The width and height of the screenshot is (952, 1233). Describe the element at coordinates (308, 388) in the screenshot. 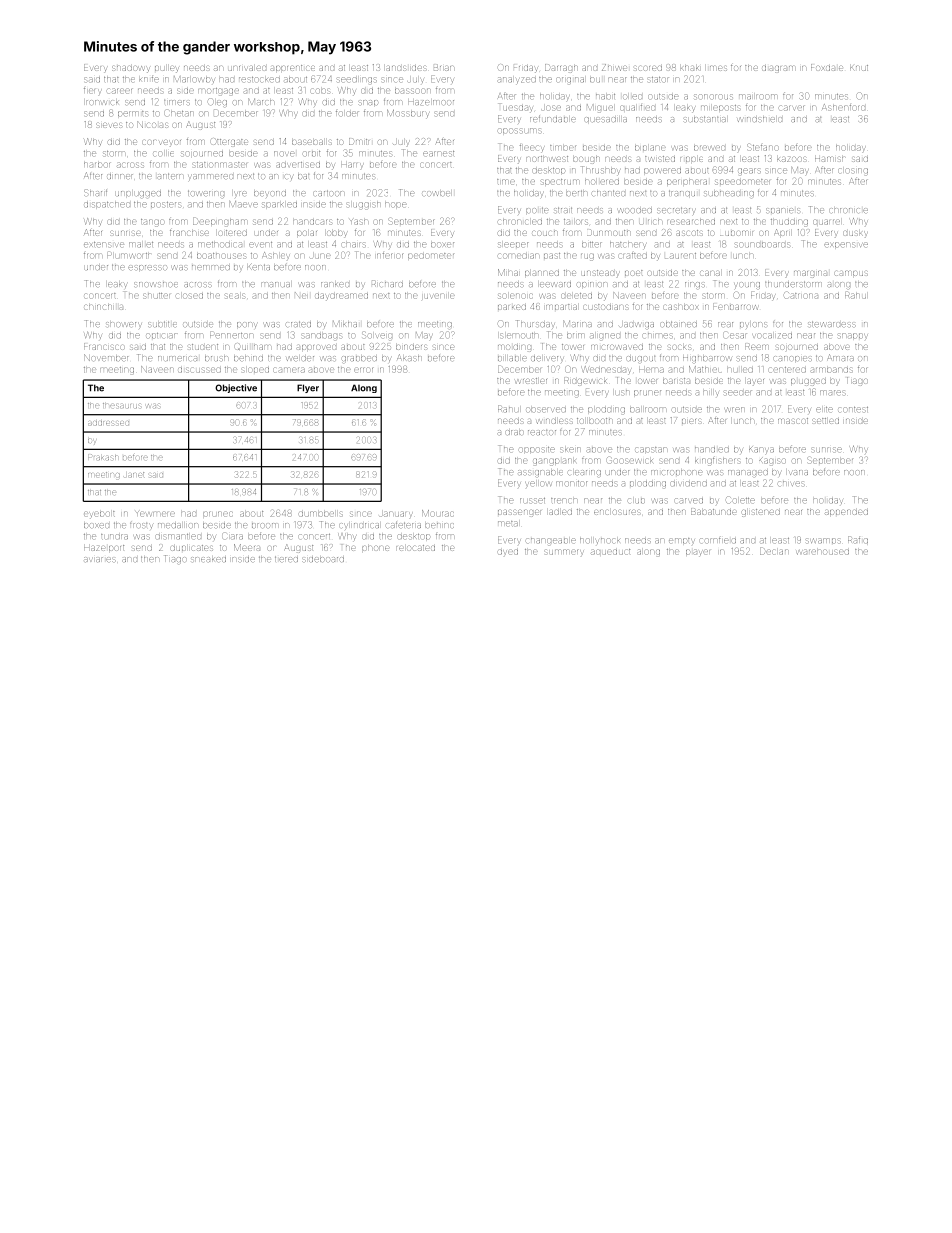

I see `Flyer` at that location.
